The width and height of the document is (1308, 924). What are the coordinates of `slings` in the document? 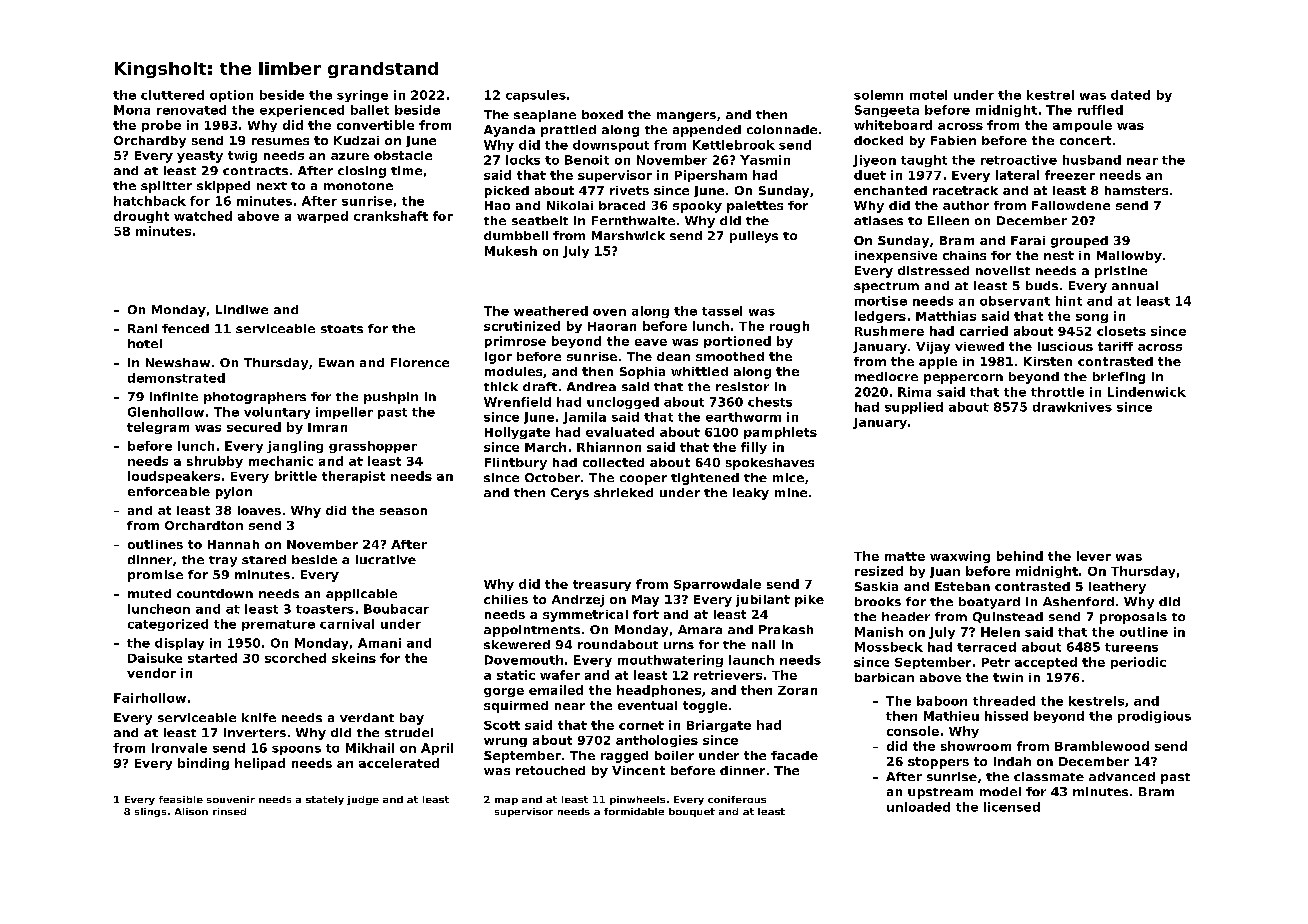 It's located at (150, 812).
